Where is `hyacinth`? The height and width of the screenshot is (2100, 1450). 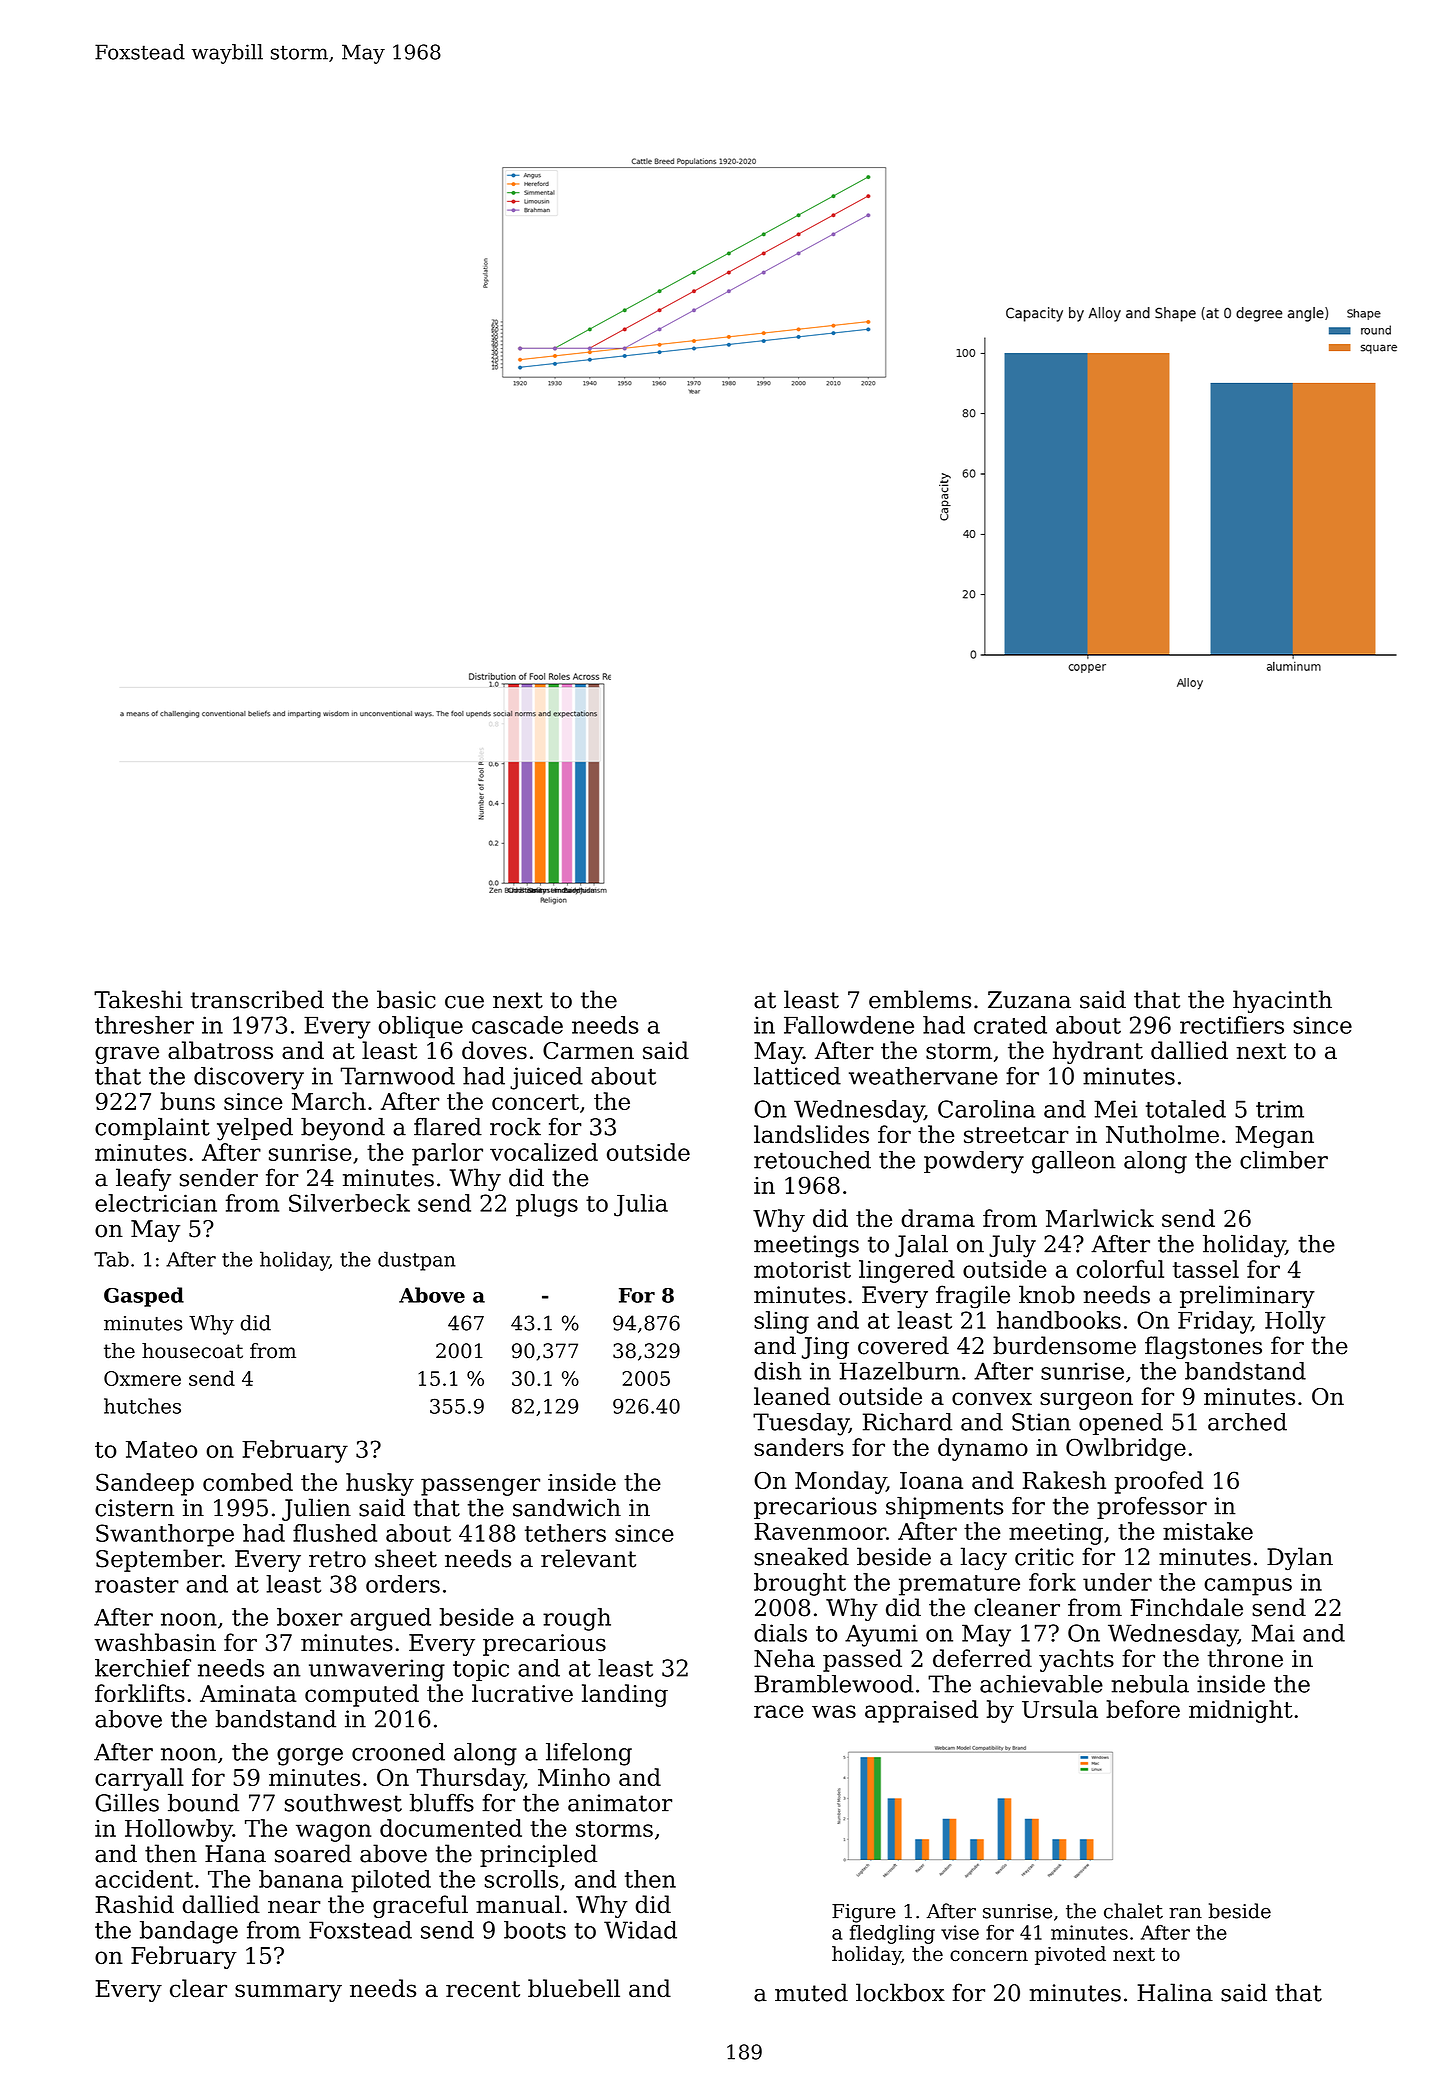
hyacinth is located at coordinates (1282, 1001).
